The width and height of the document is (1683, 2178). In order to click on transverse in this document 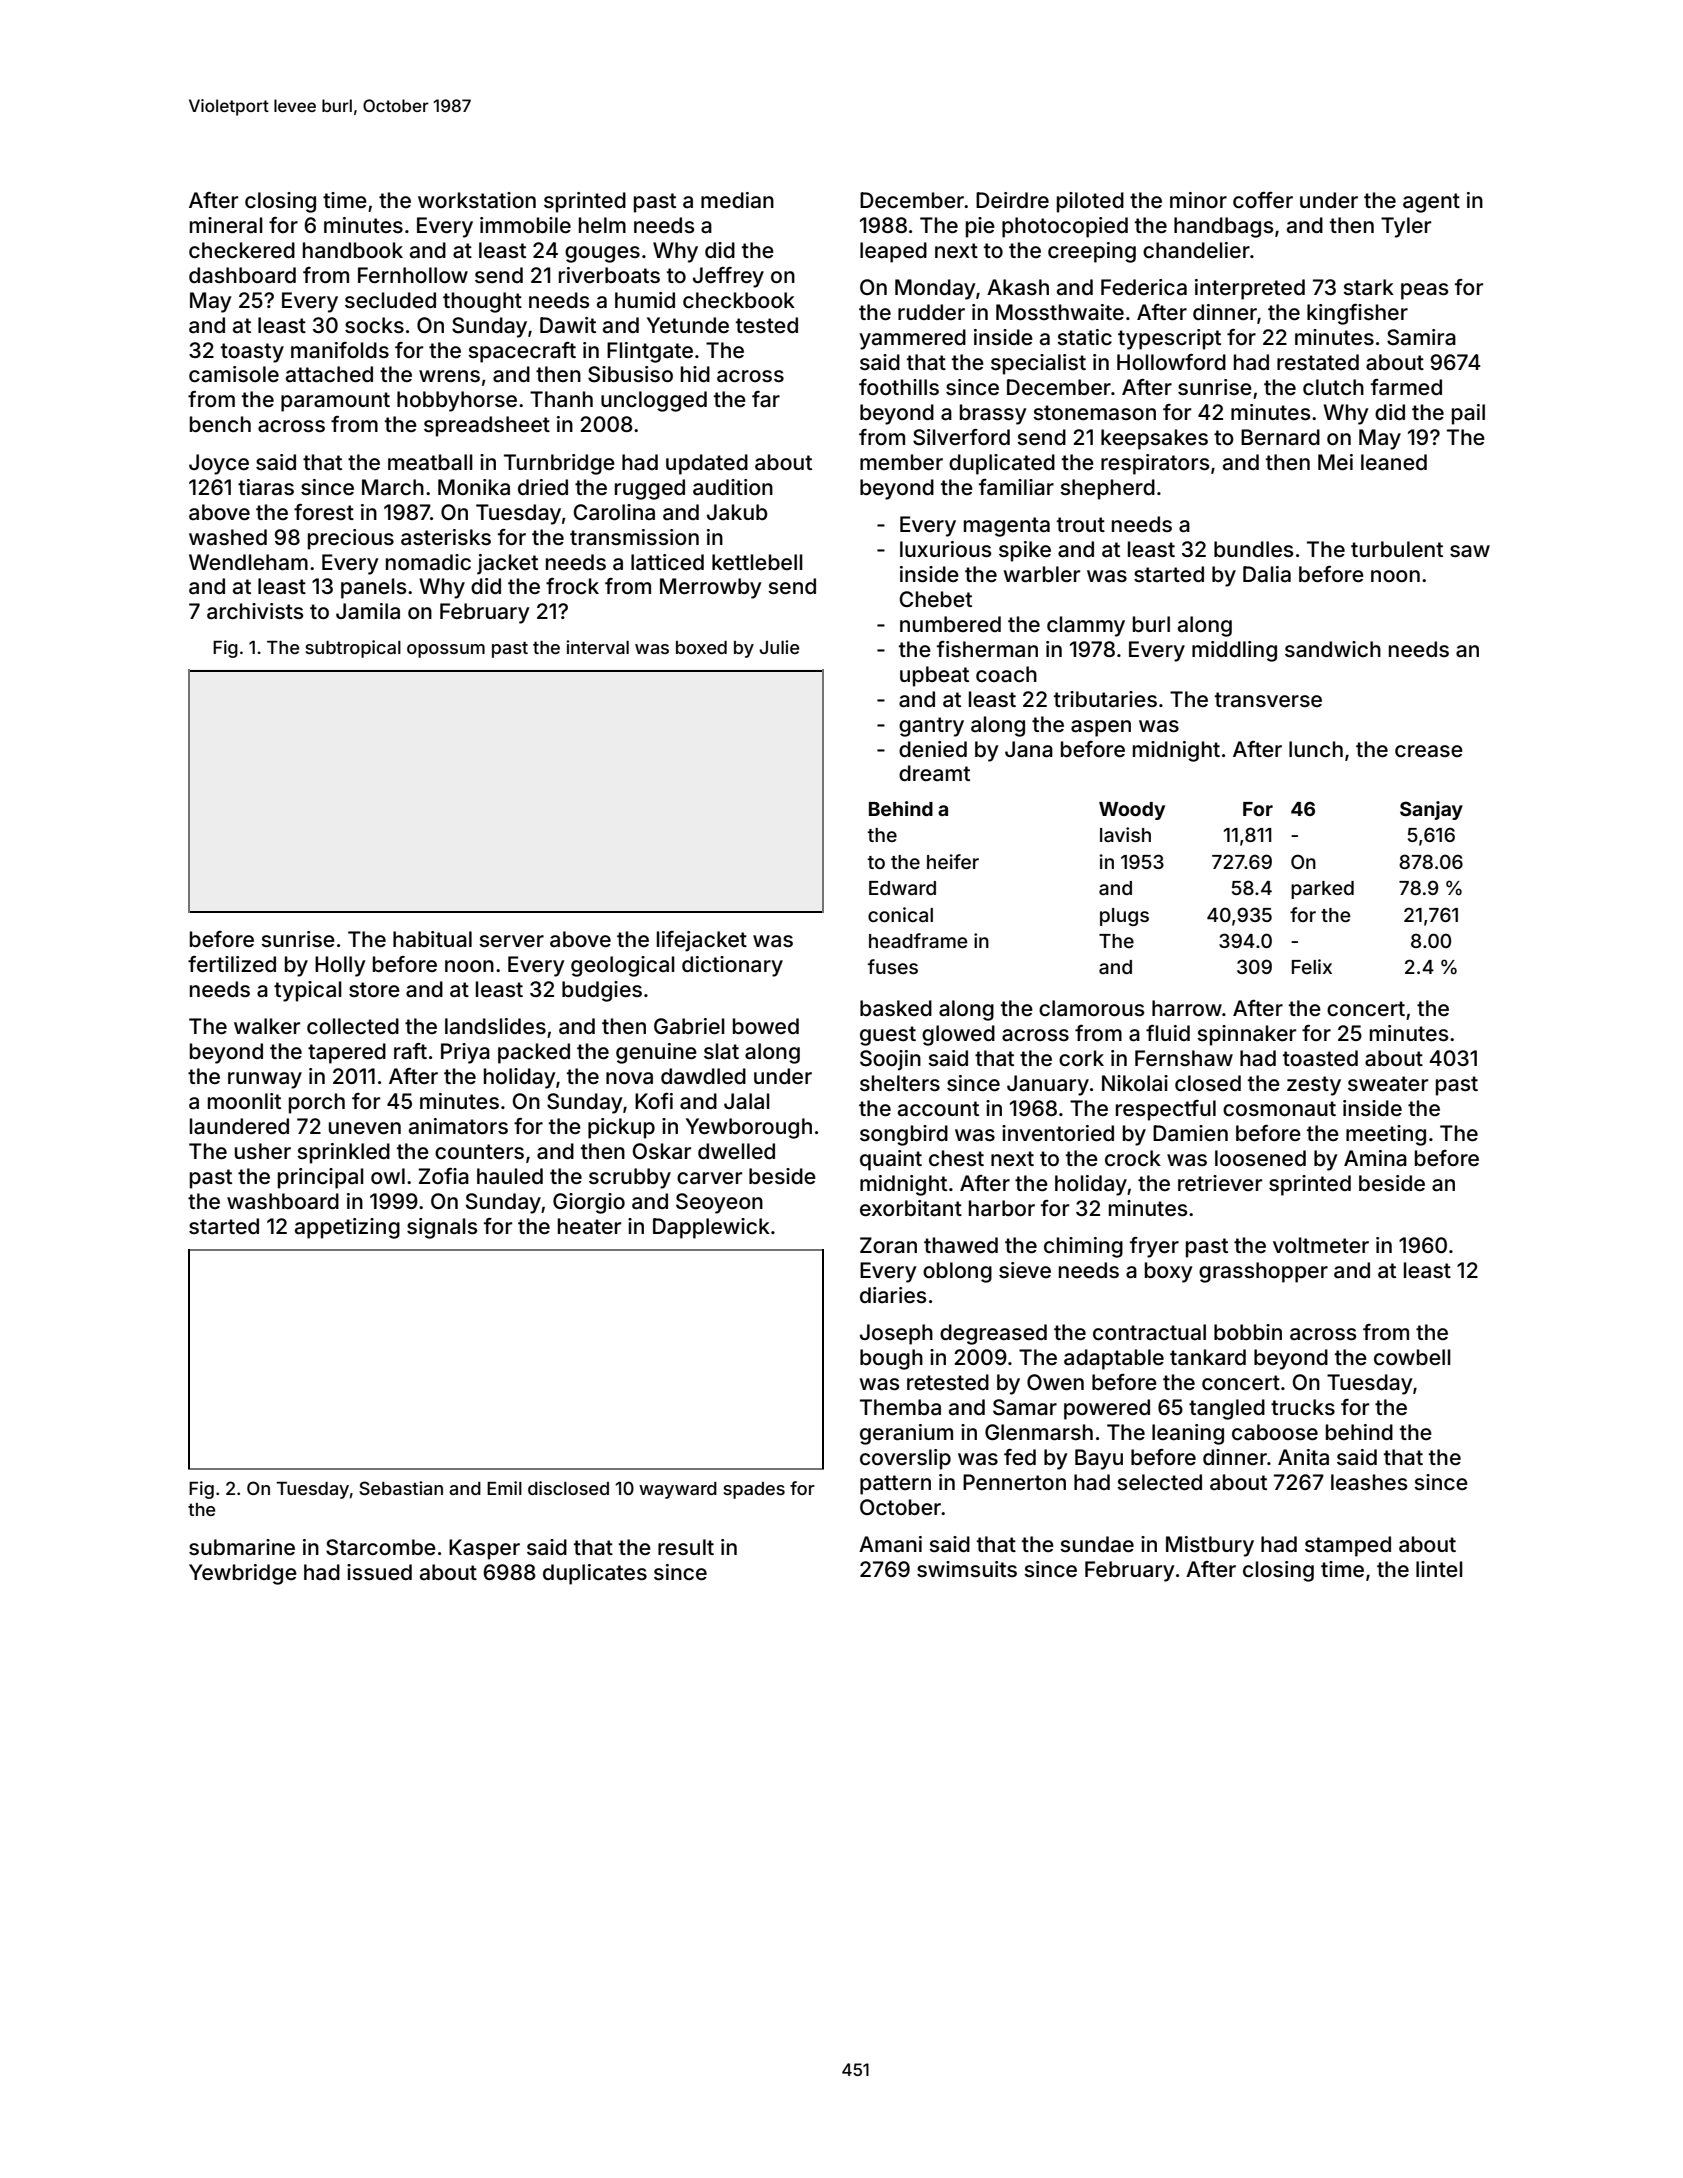, I will do `click(1268, 700)`.
